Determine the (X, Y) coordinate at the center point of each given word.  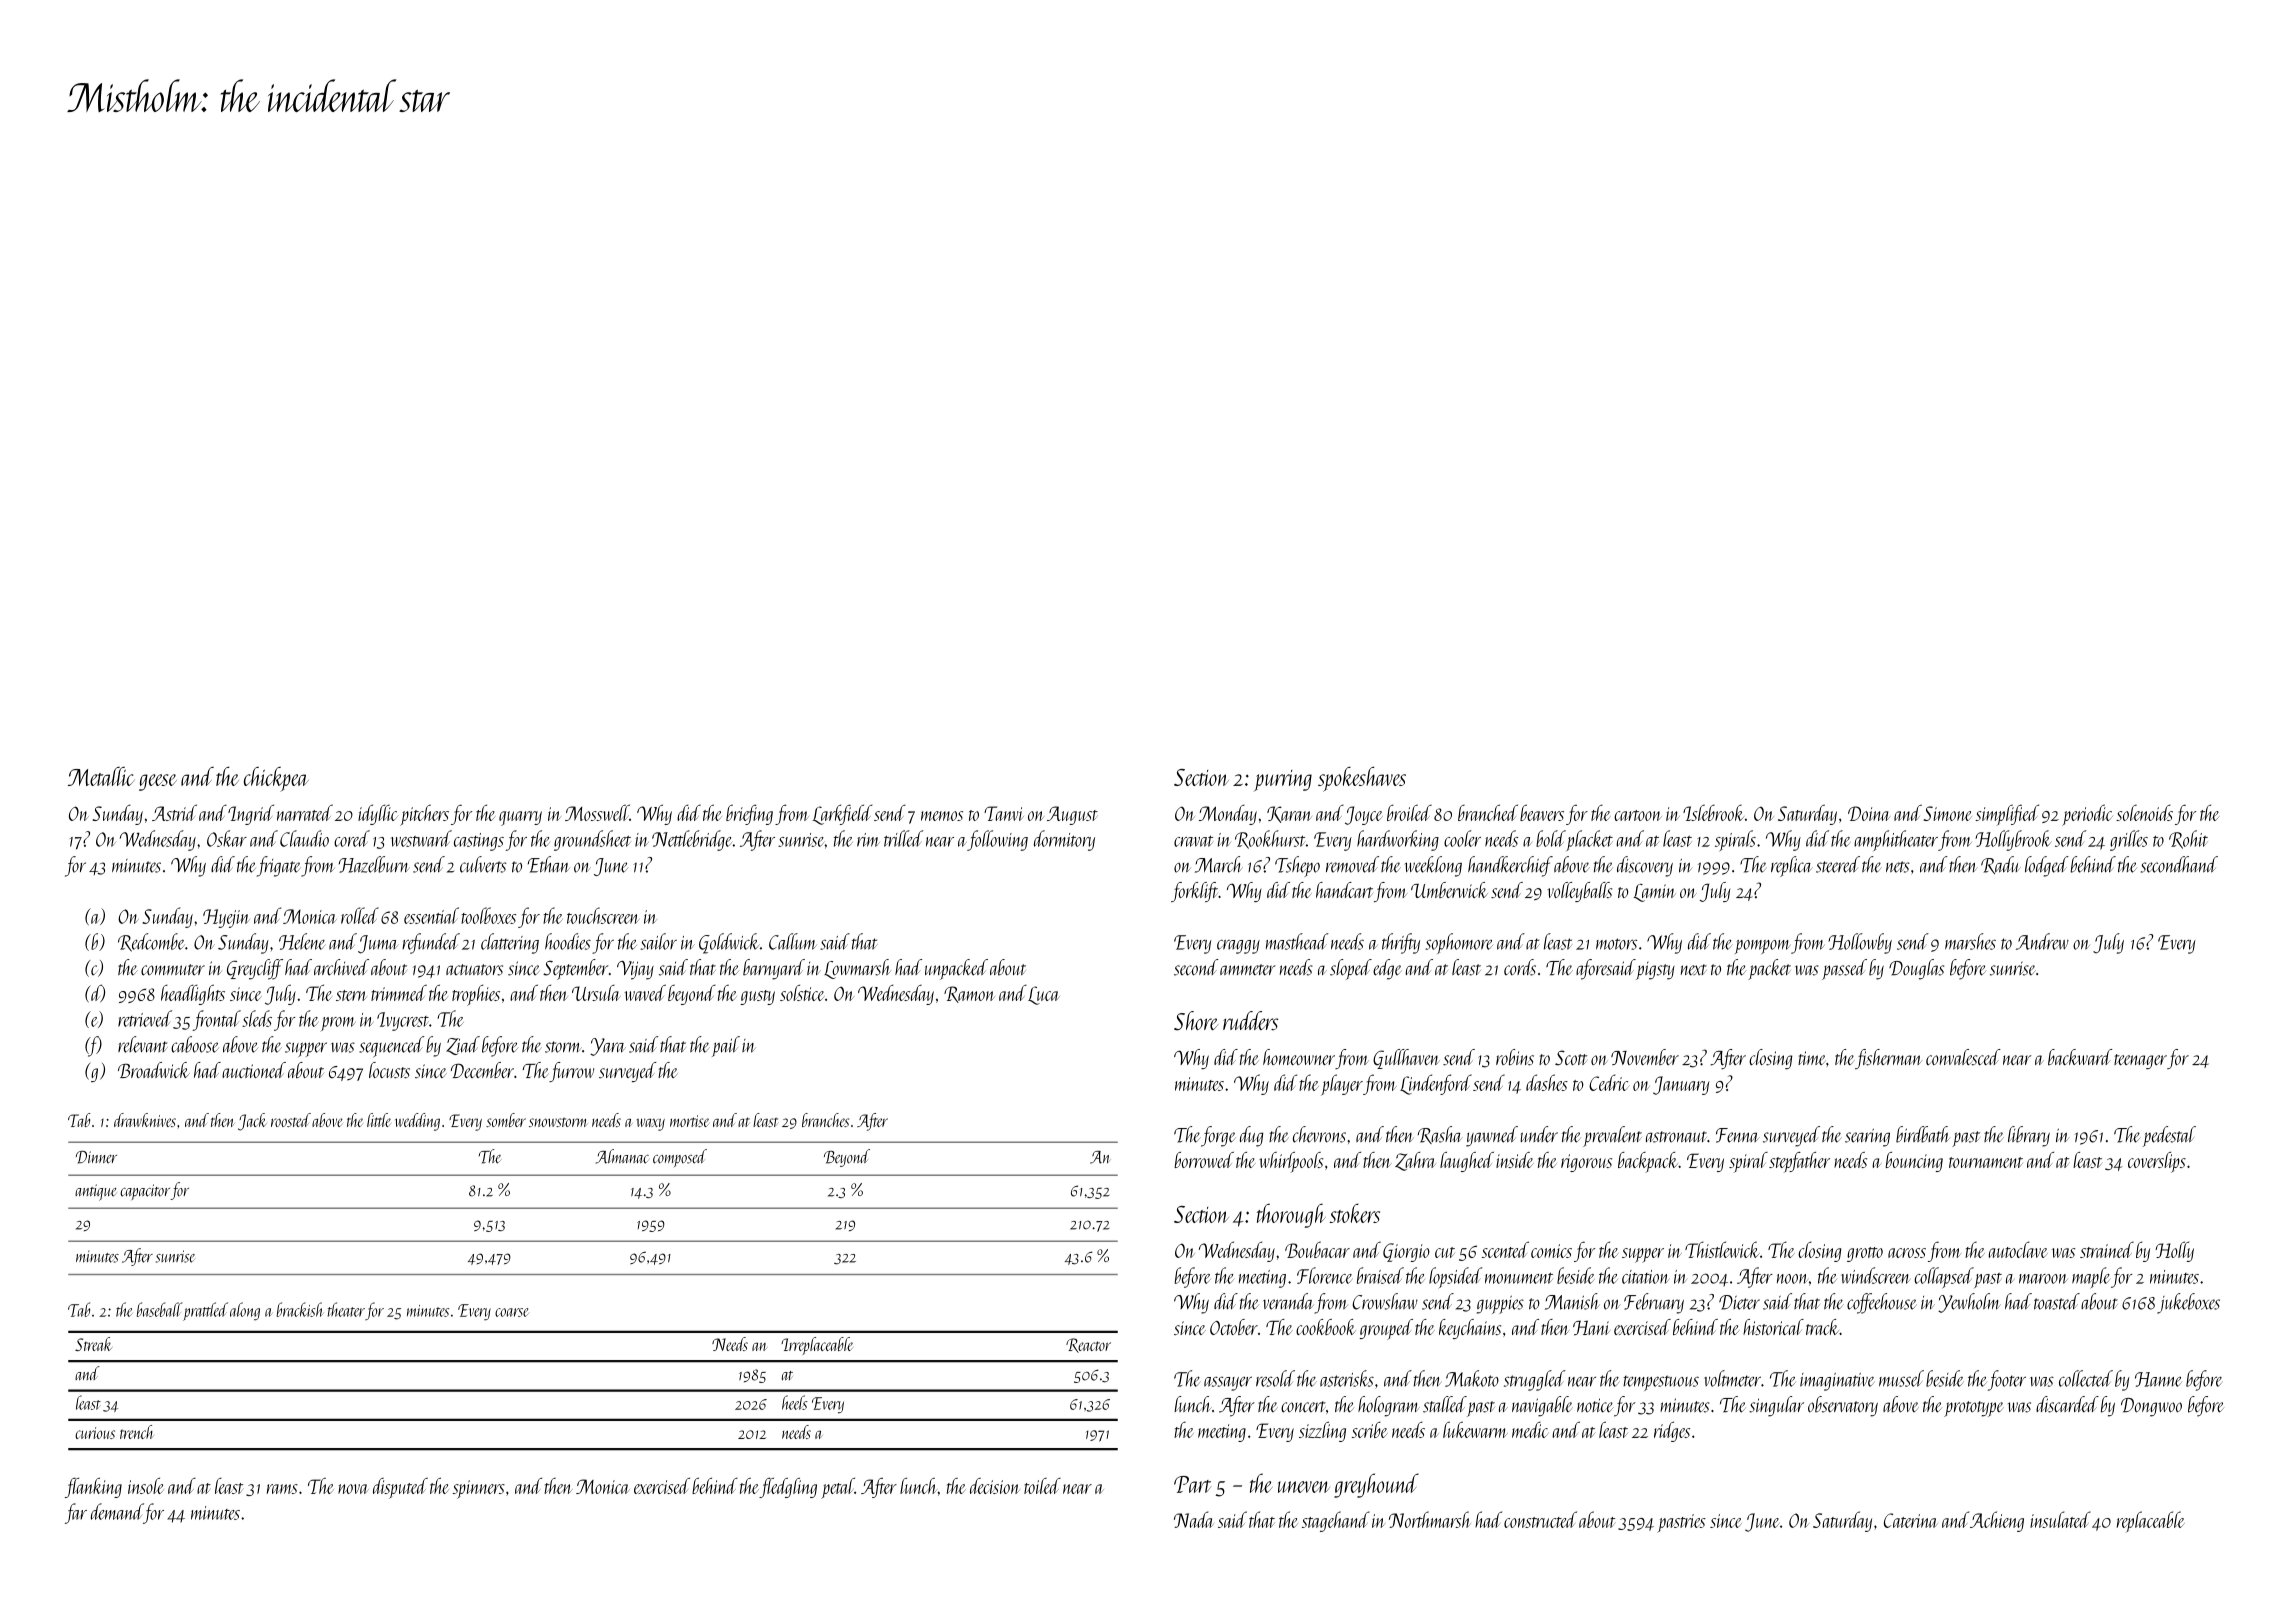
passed (1844, 969)
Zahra (1415, 1161)
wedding (417, 1122)
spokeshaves (1362, 779)
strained (2107, 1250)
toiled (1042, 1486)
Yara (608, 1047)
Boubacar (1317, 1249)
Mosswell (597, 812)
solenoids (2144, 812)
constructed (1540, 1519)
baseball (160, 1309)
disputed (400, 1488)
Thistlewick (1722, 1249)
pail (726, 1046)
